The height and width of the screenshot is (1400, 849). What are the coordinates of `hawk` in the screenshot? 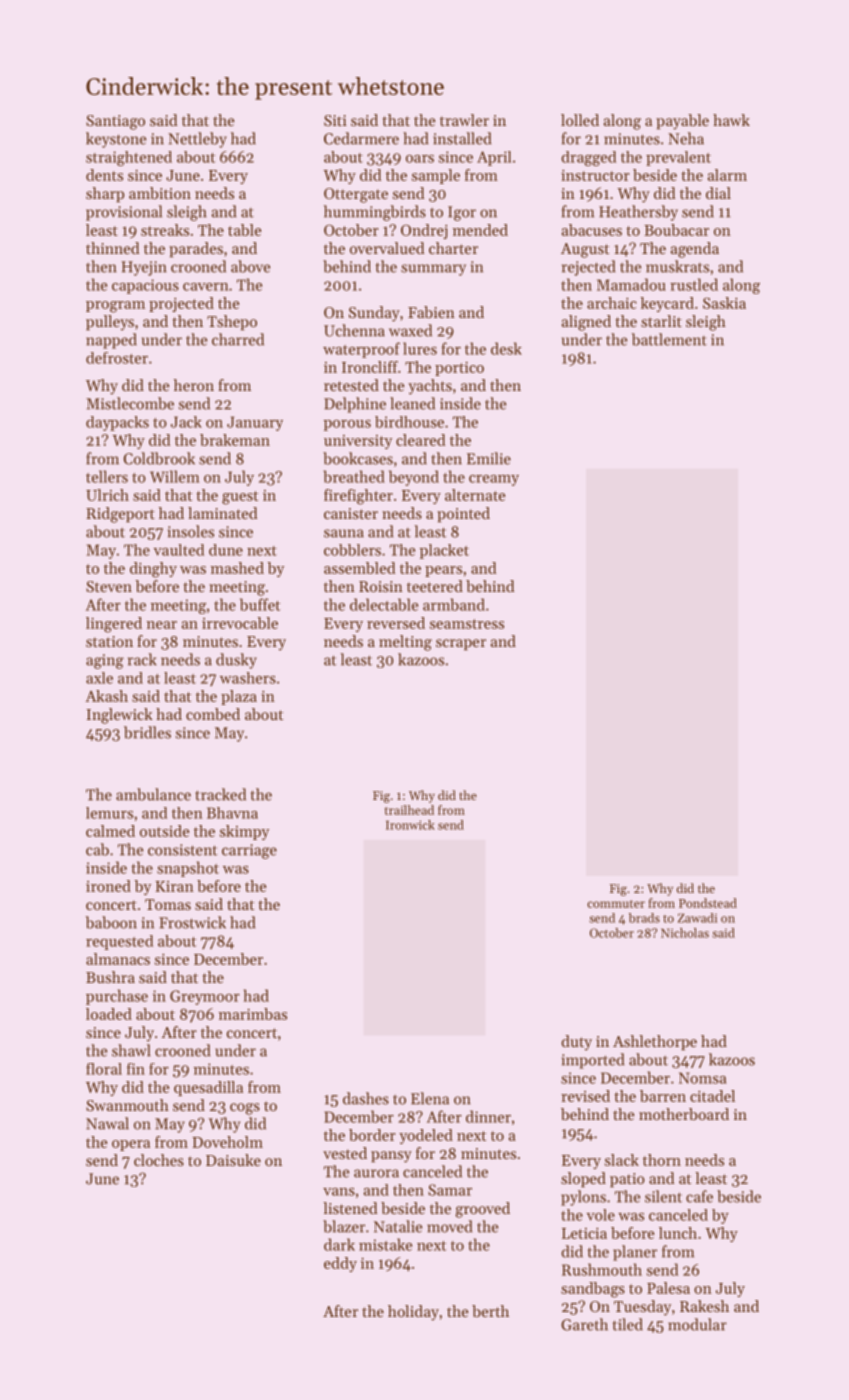 It's located at (731, 120).
